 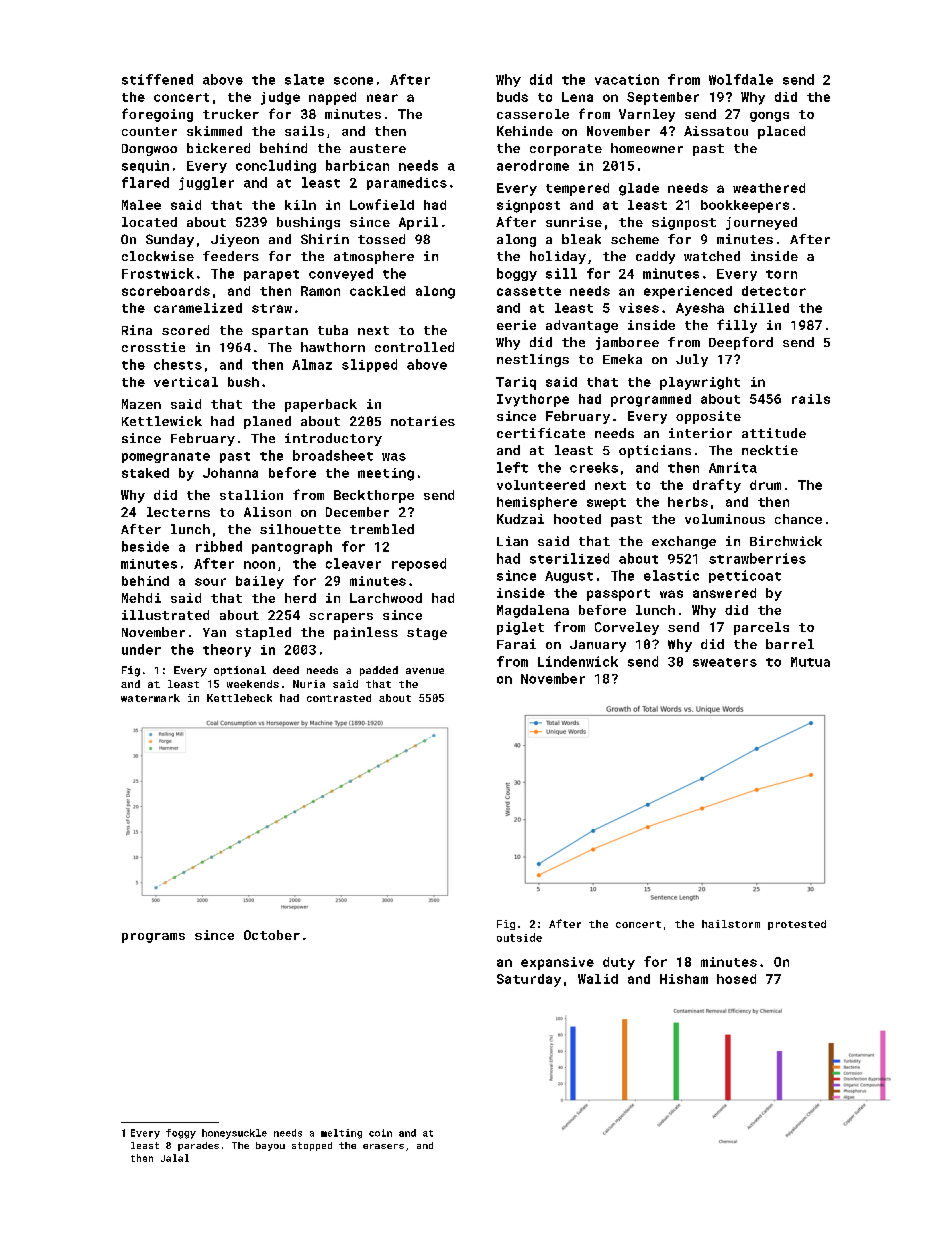 What do you see at coordinates (378, 148) in the screenshot?
I see `austere` at bounding box center [378, 148].
